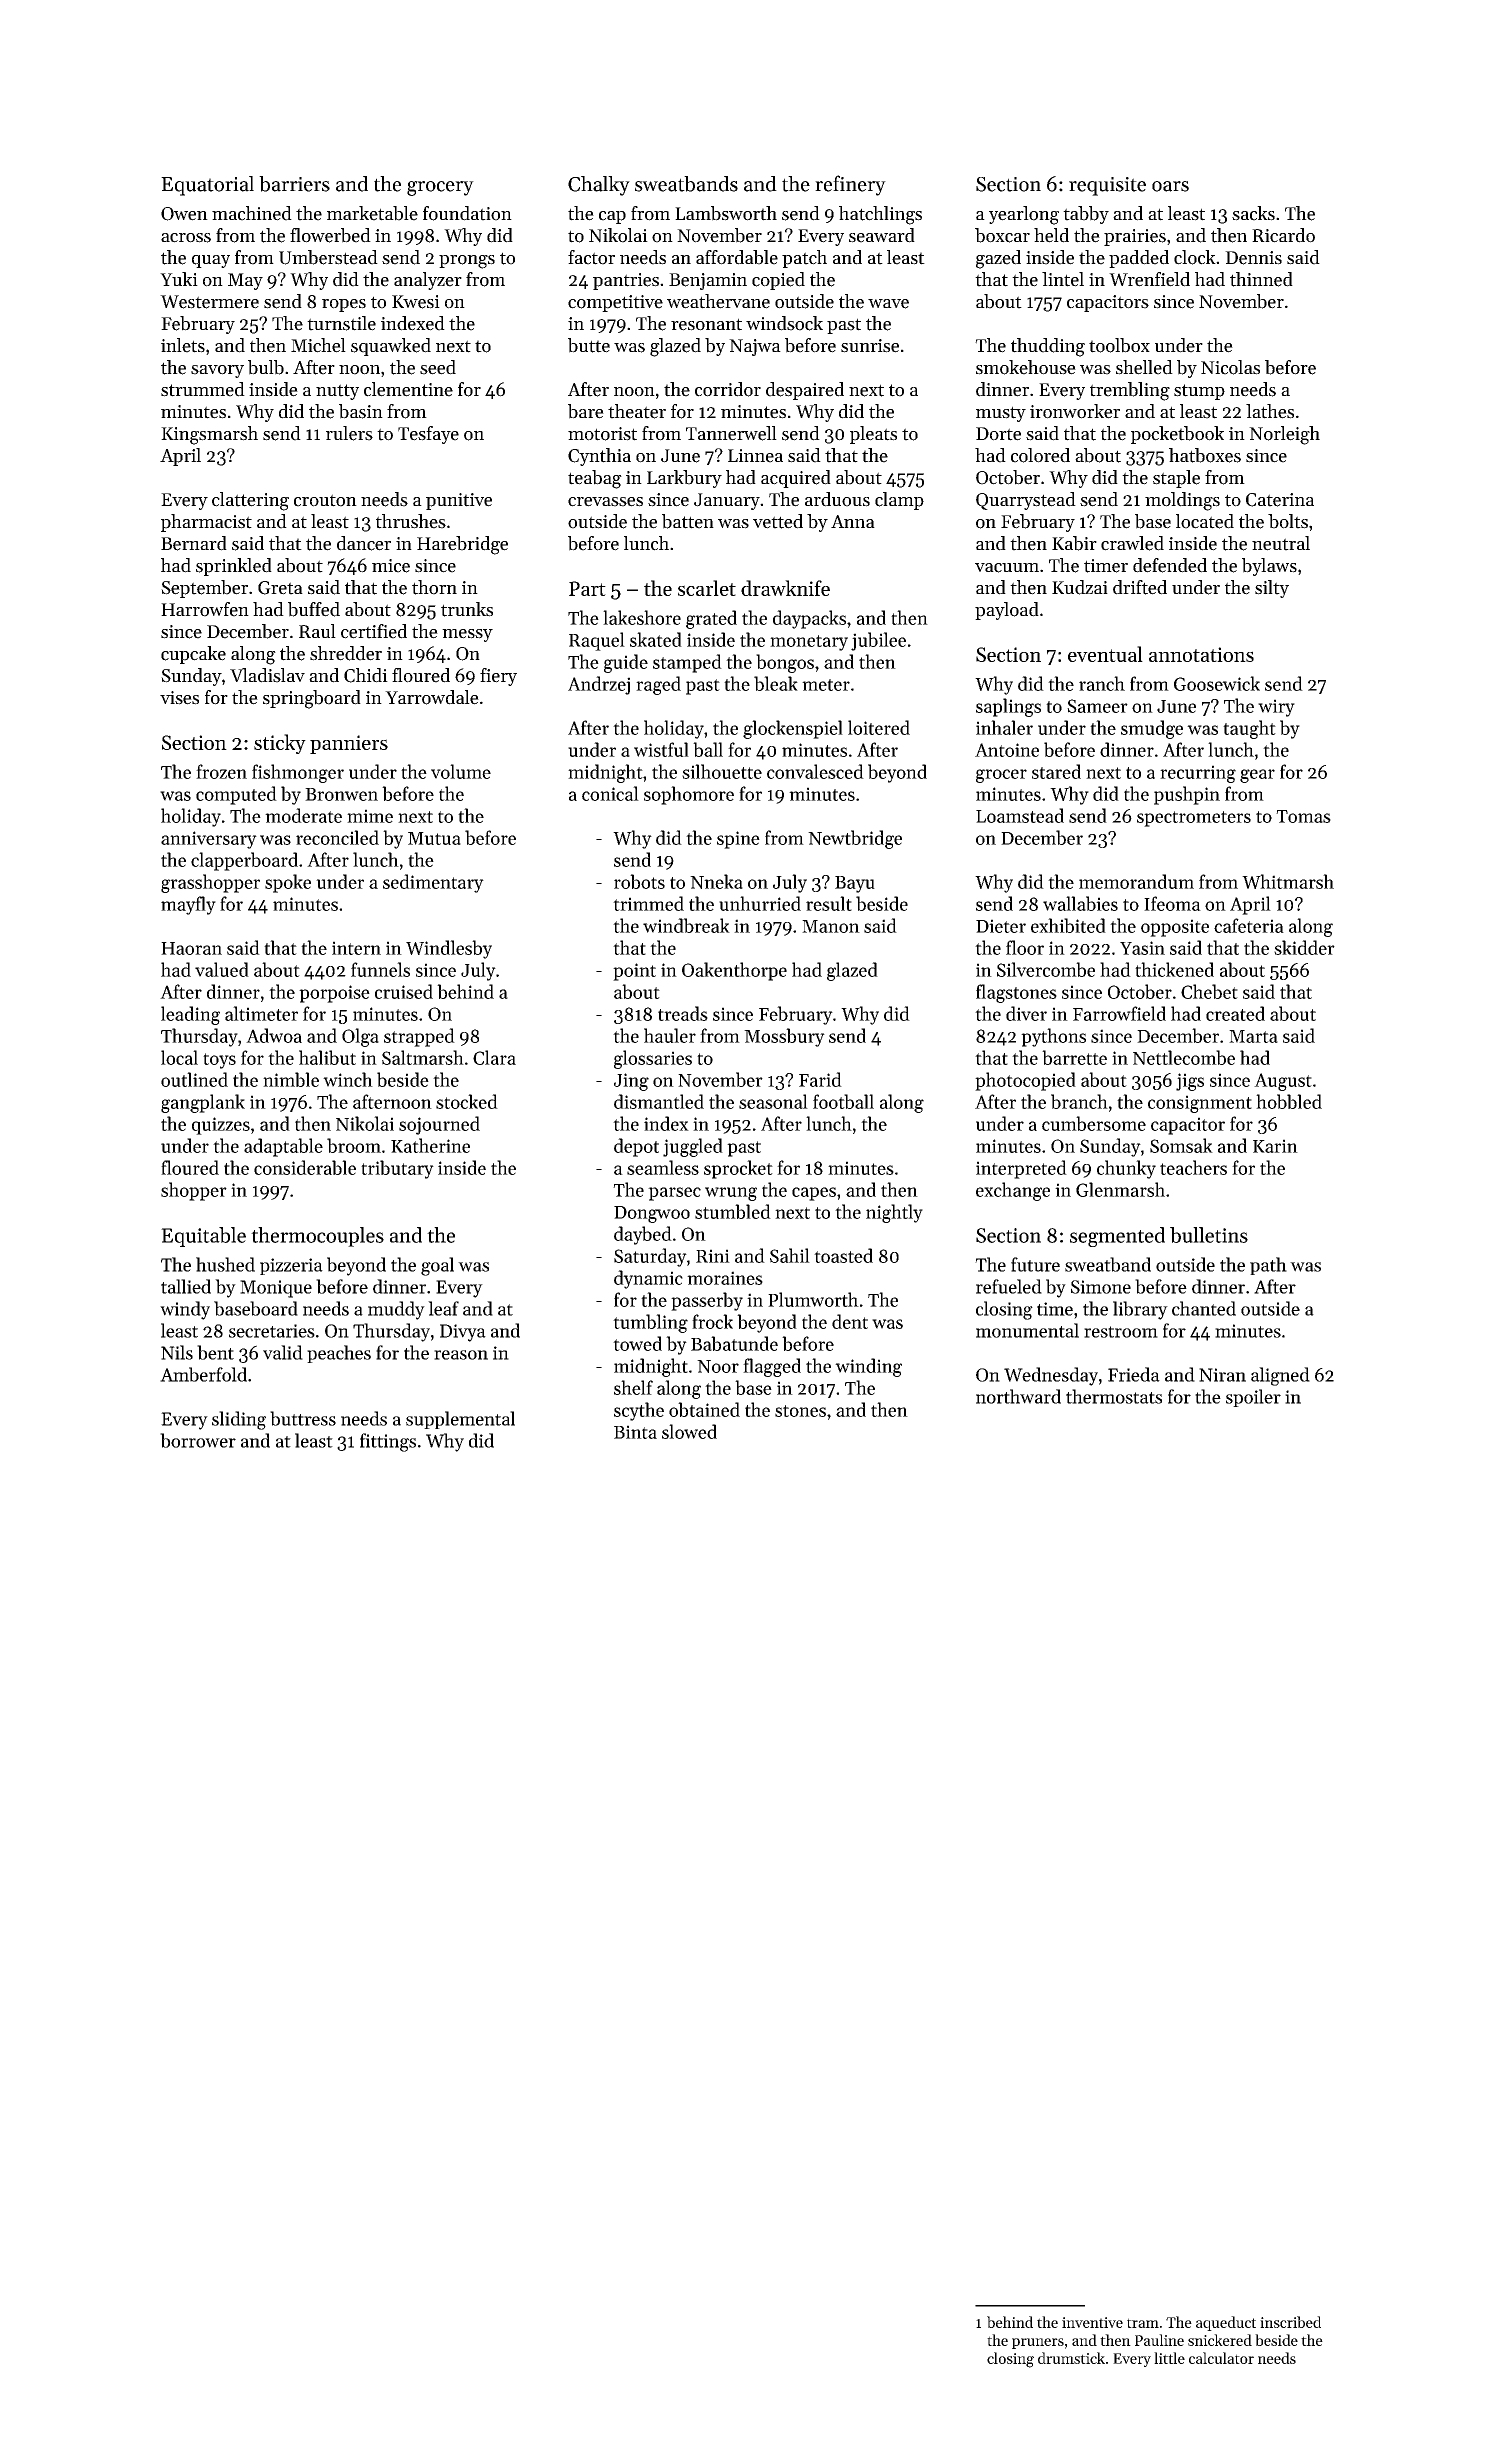 This screenshot has height=2464, width=1496. What do you see at coordinates (599, 186) in the screenshot?
I see `Chalky` at bounding box center [599, 186].
